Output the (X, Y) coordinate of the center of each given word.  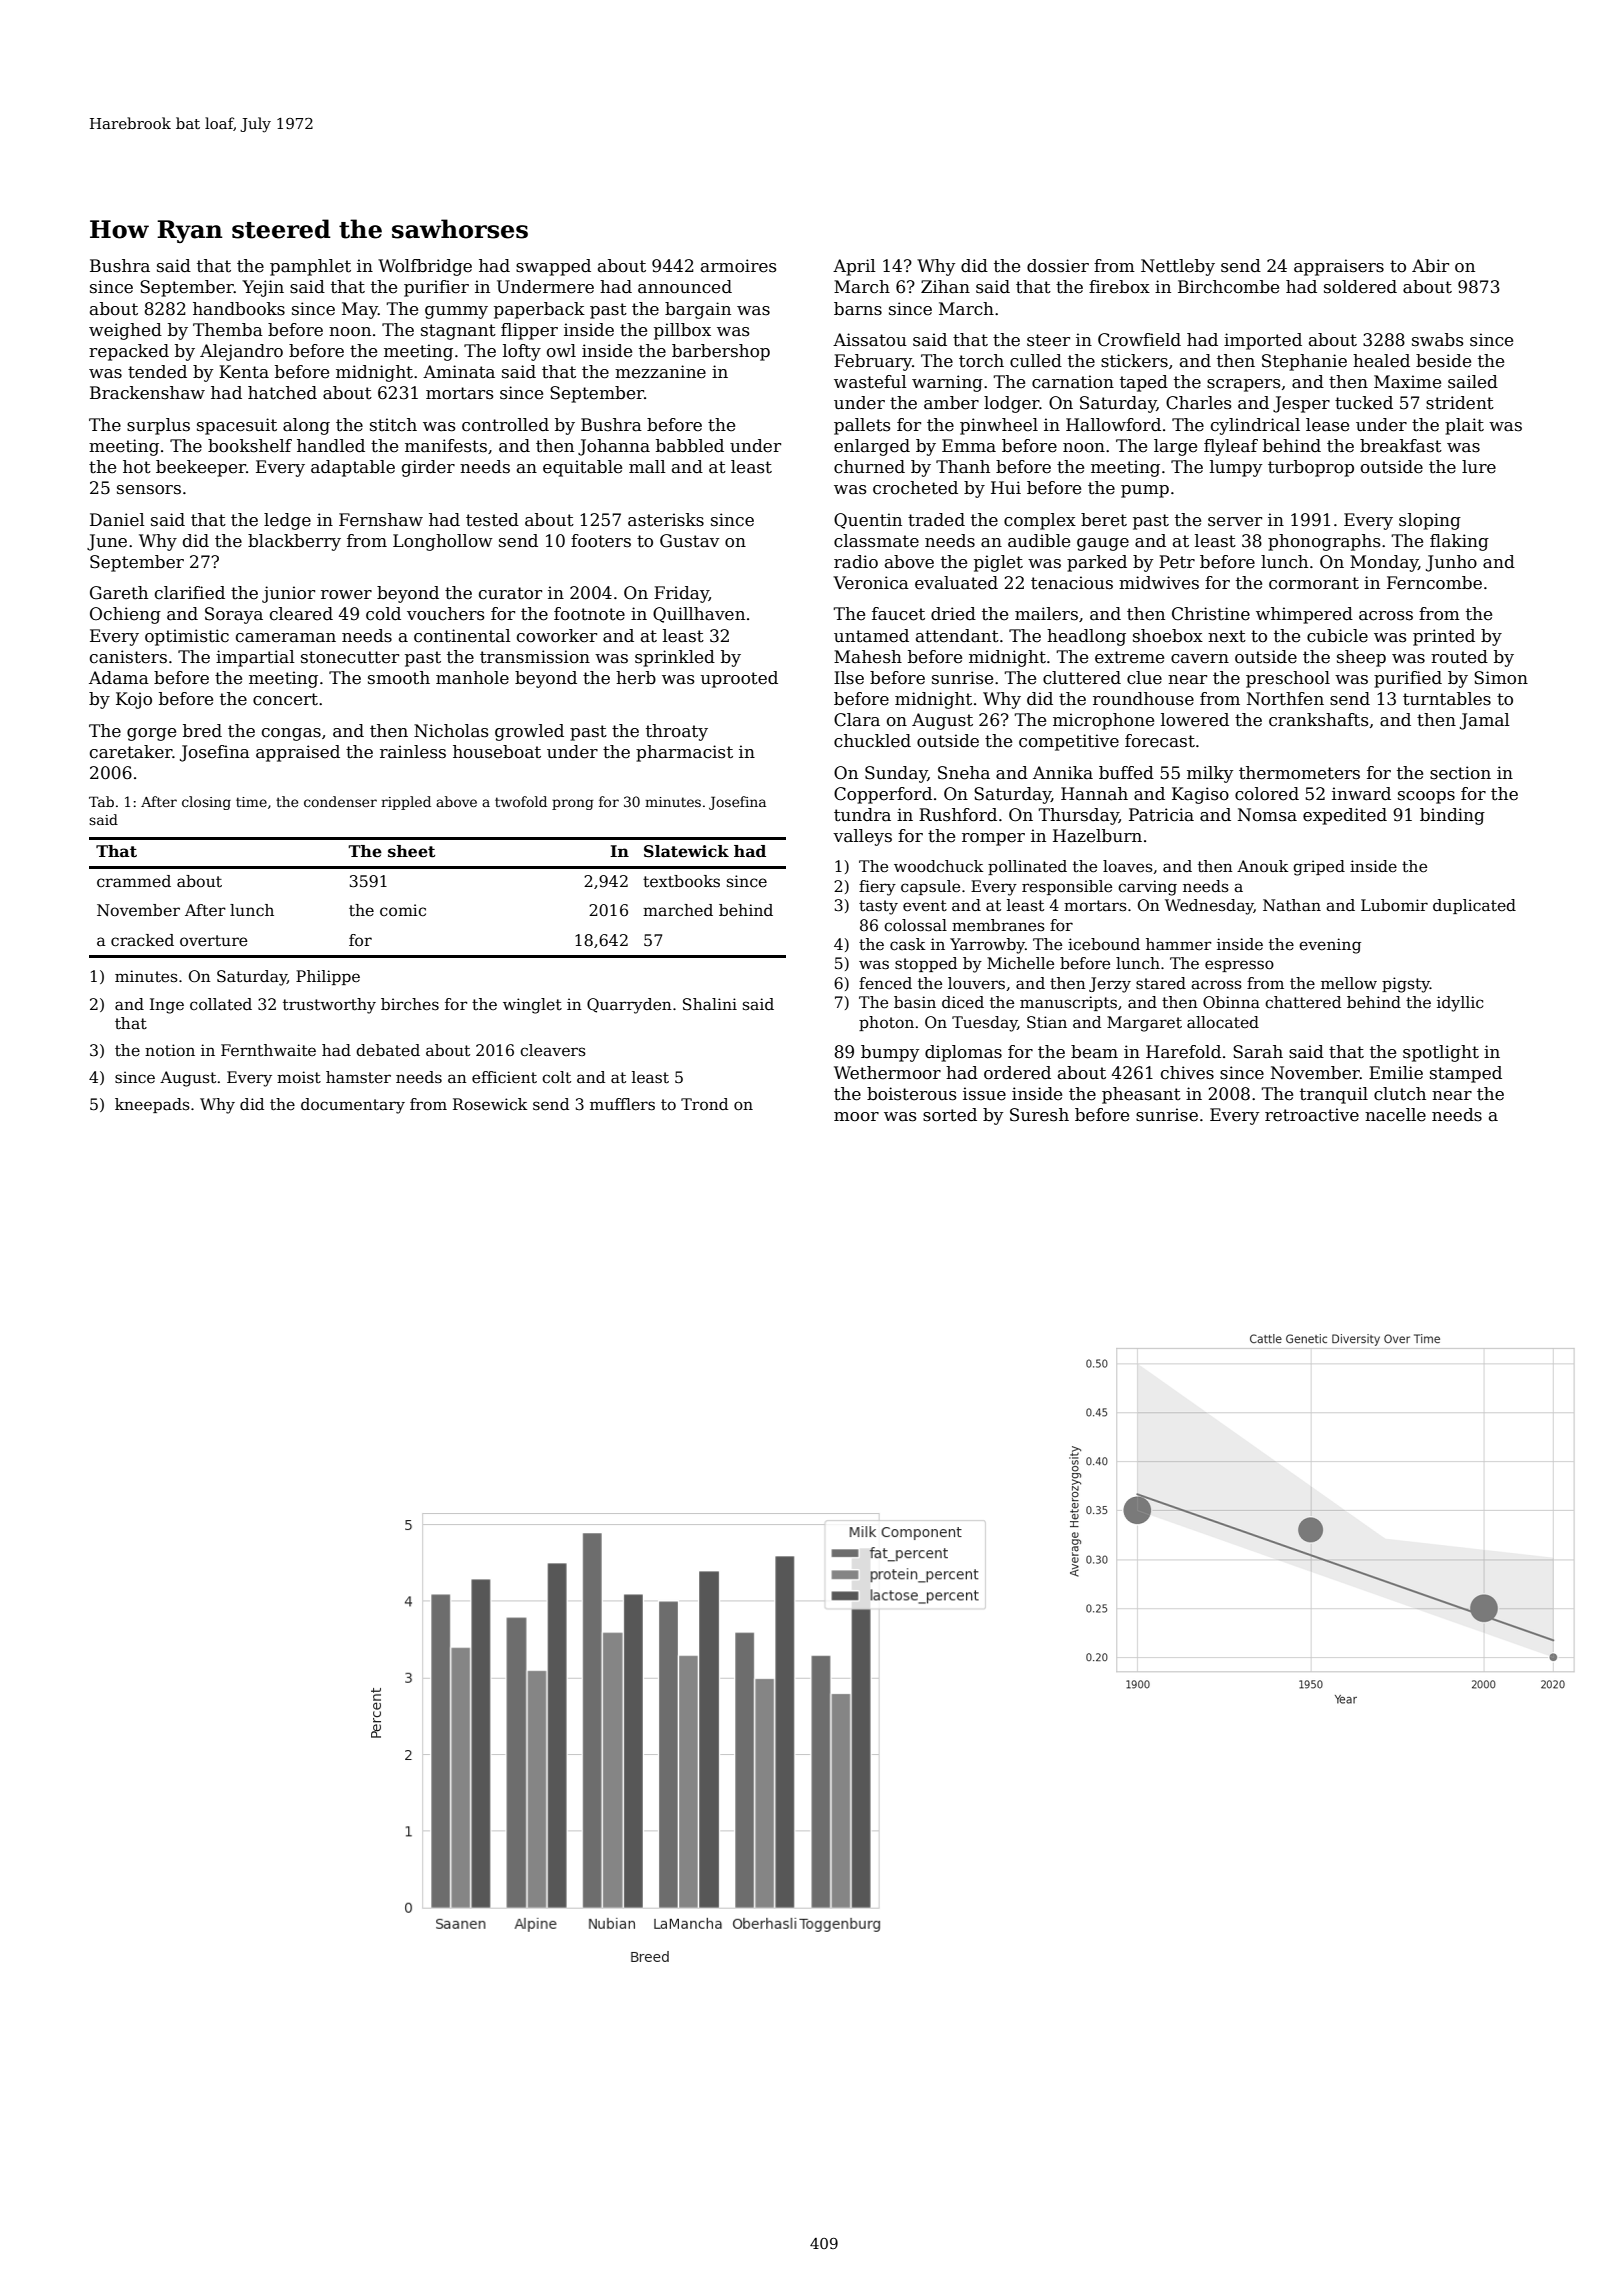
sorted (950, 1115)
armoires (739, 266)
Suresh (1039, 1115)
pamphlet (310, 267)
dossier (1058, 266)
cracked (142, 940)
